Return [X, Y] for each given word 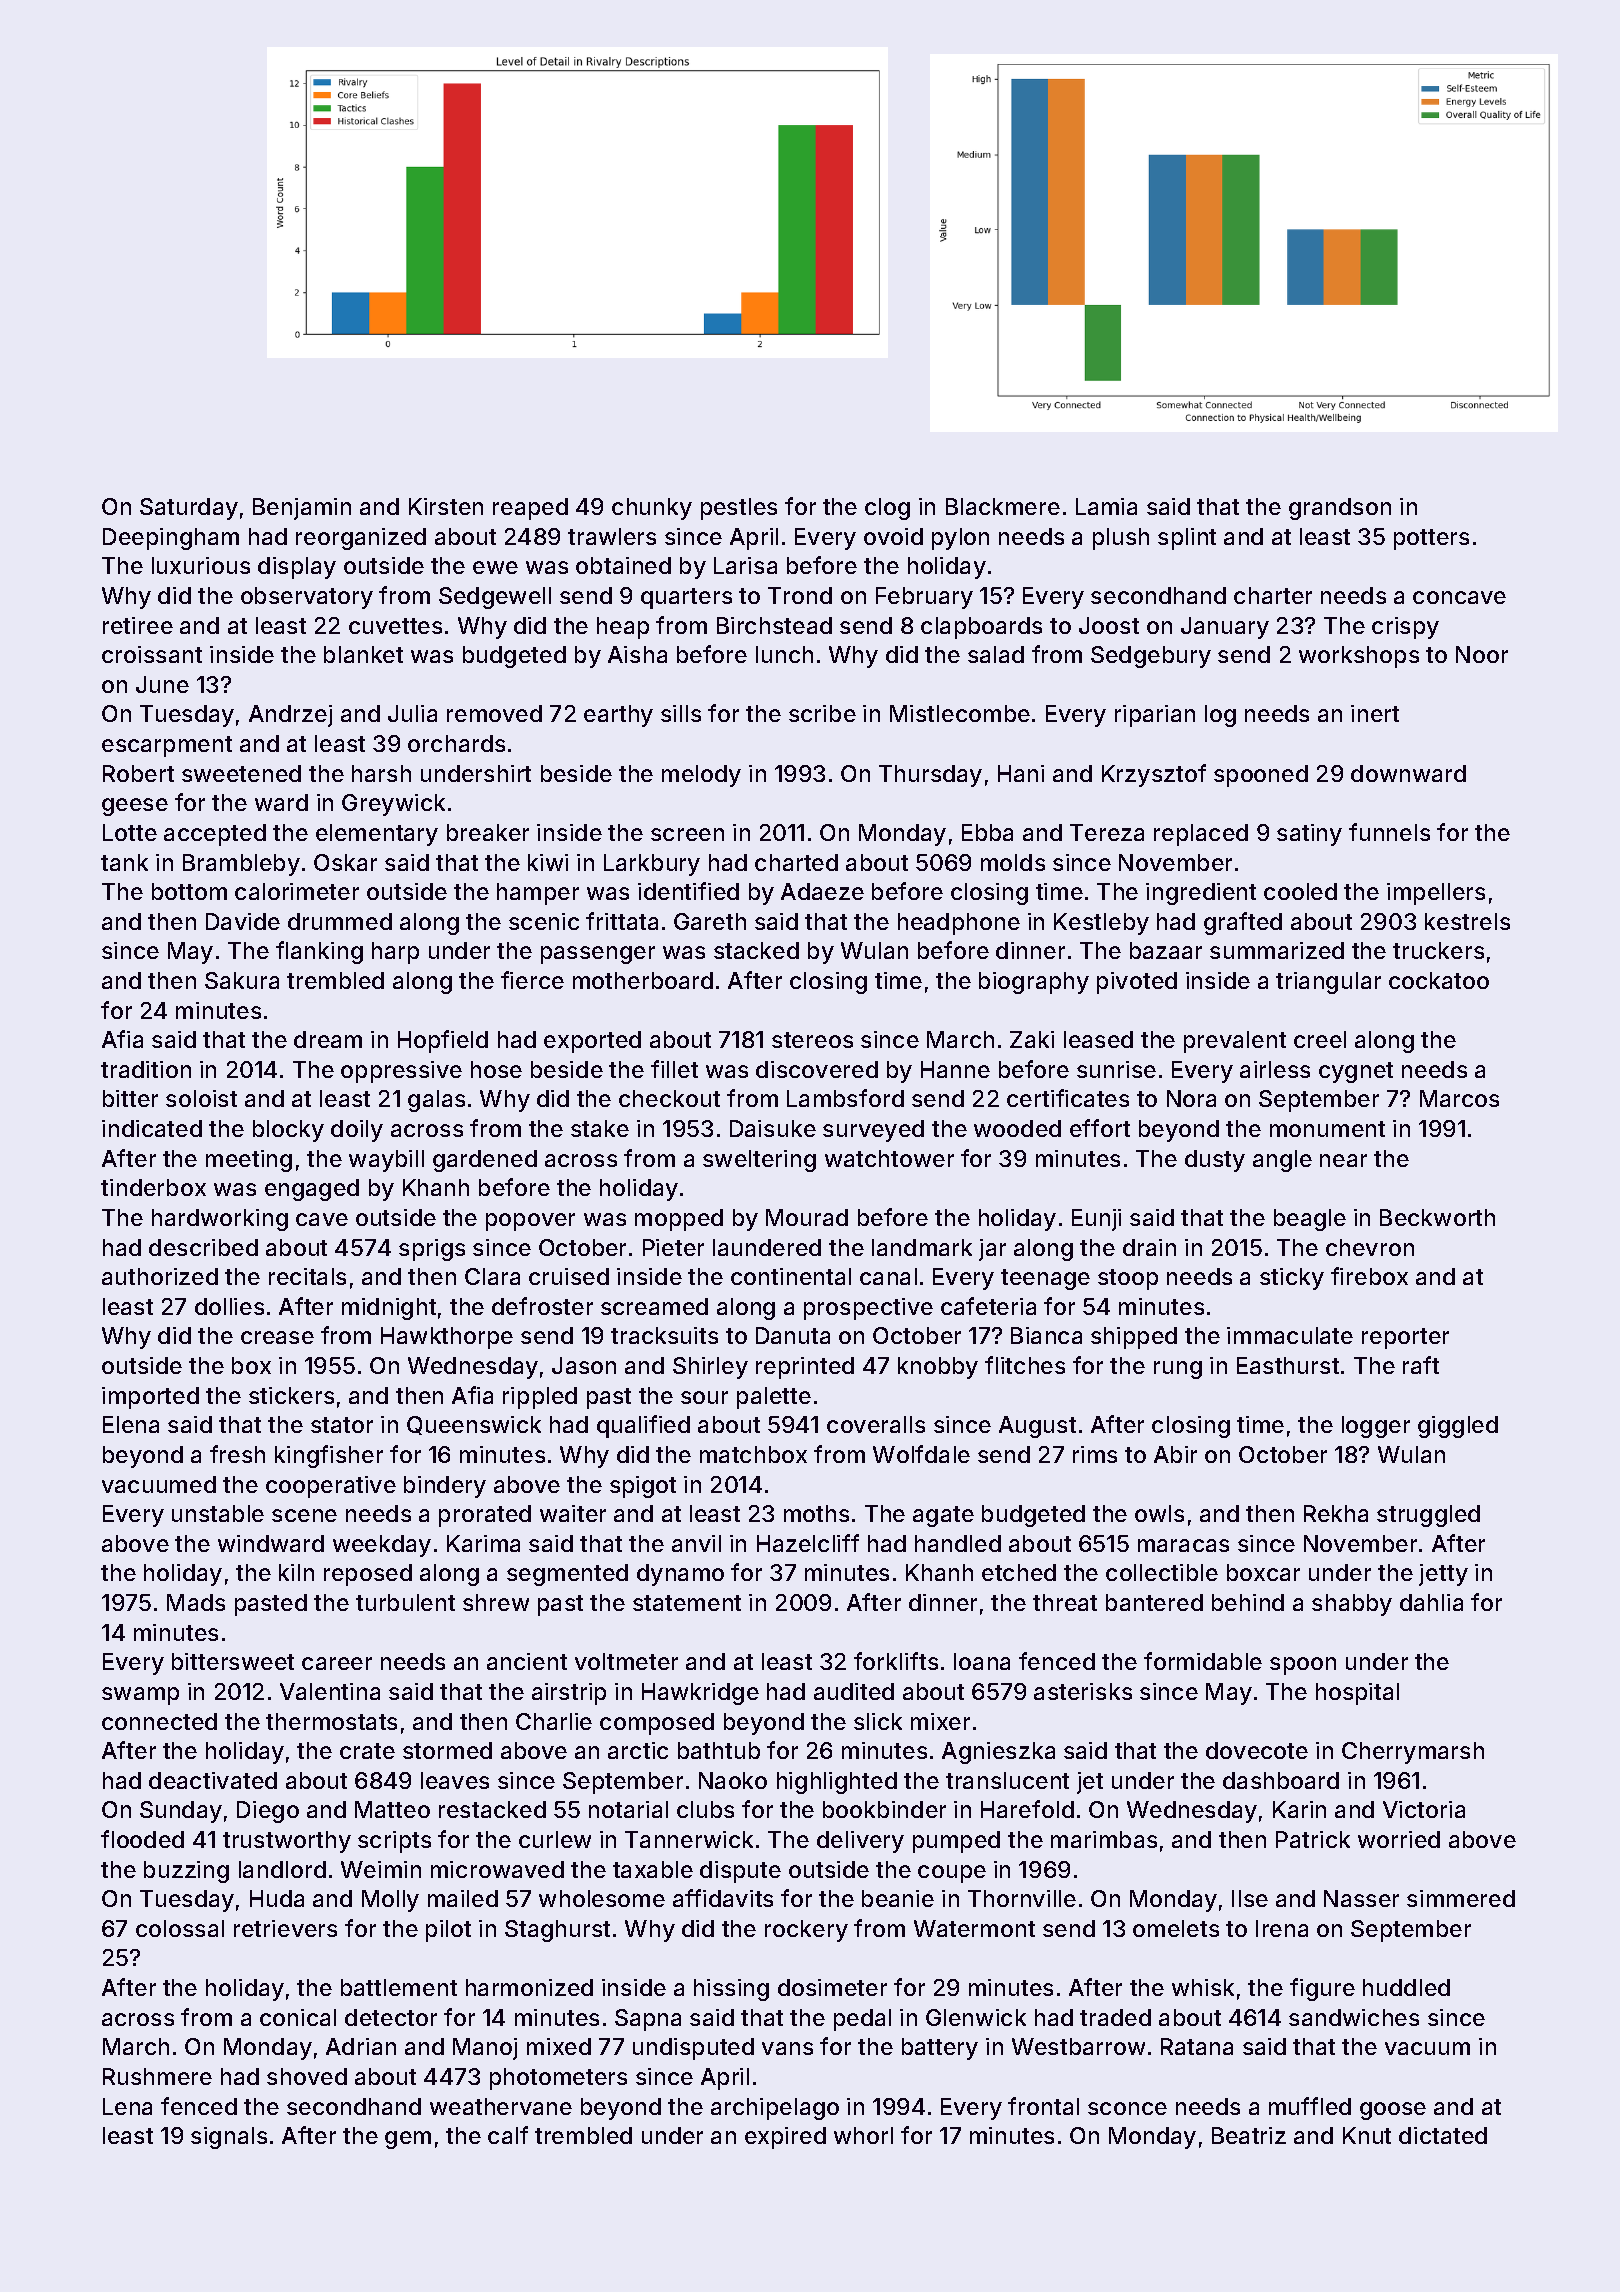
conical [298, 2017]
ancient [527, 1661]
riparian [1155, 716]
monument [1327, 1129]
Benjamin [302, 509]
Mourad [807, 1217]
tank [124, 862]
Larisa [745, 565]
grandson [1340, 509]
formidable [1203, 1661]
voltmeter [626, 1661]
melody [701, 776]
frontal [1043, 2106]
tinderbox [153, 1187]
